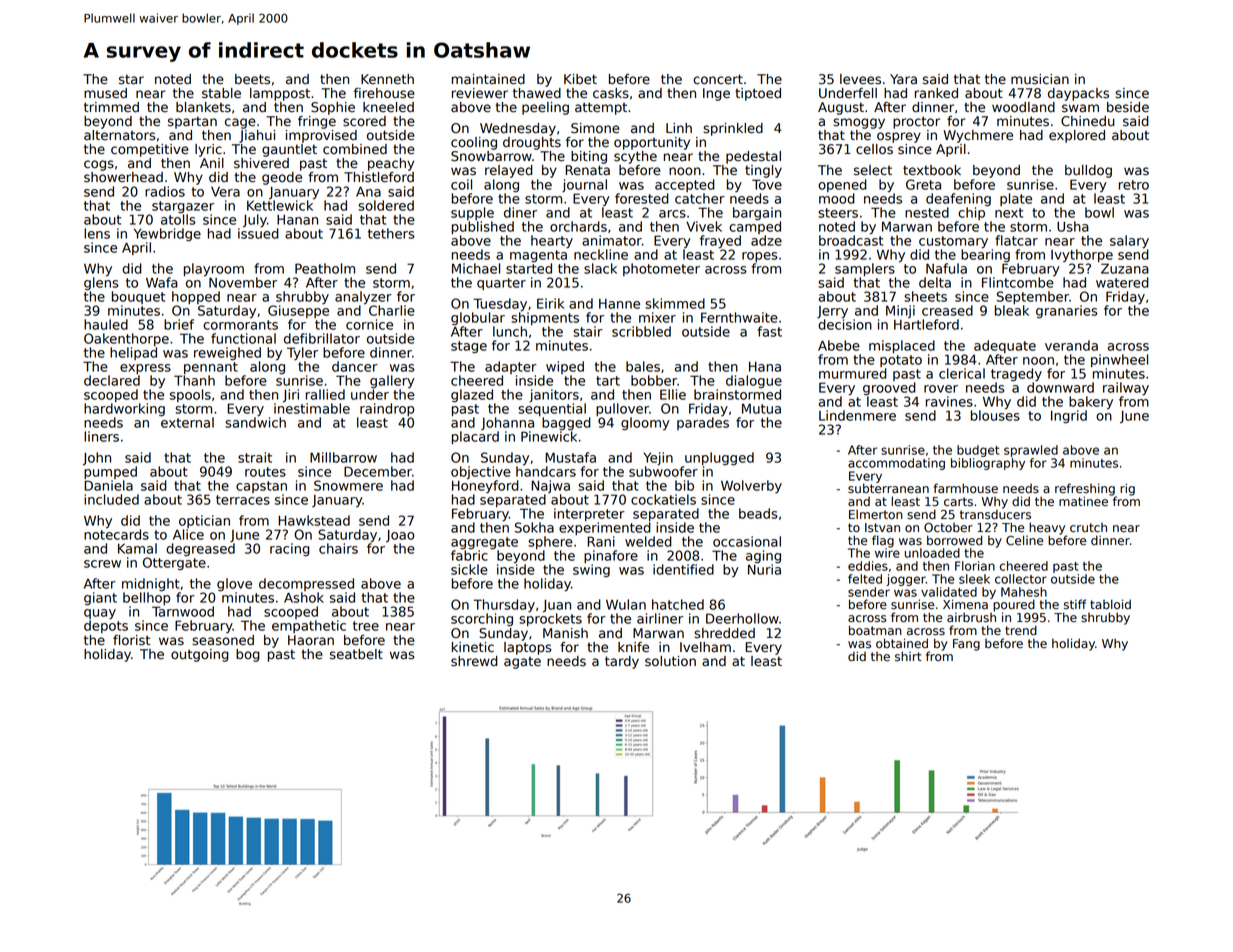  Describe the element at coordinates (622, 662) in the image. I see `tardy` at that location.
